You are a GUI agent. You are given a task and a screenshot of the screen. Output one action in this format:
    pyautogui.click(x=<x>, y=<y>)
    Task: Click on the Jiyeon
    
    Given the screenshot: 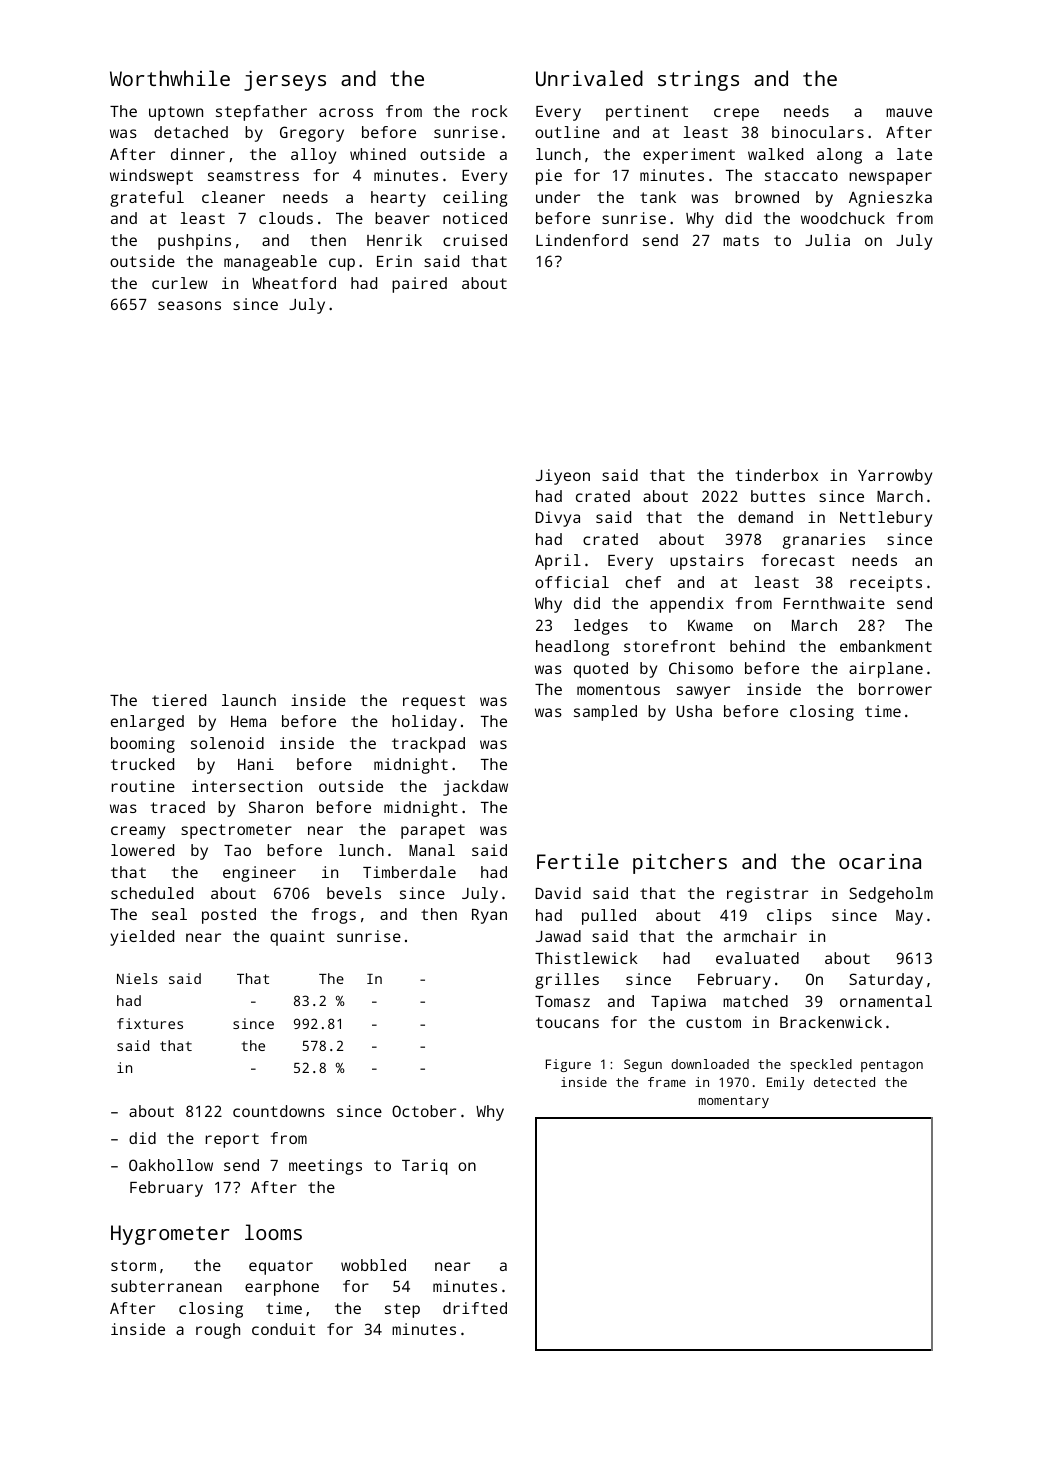 What is the action you would take?
    pyautogui.click(x=563, y=477)
